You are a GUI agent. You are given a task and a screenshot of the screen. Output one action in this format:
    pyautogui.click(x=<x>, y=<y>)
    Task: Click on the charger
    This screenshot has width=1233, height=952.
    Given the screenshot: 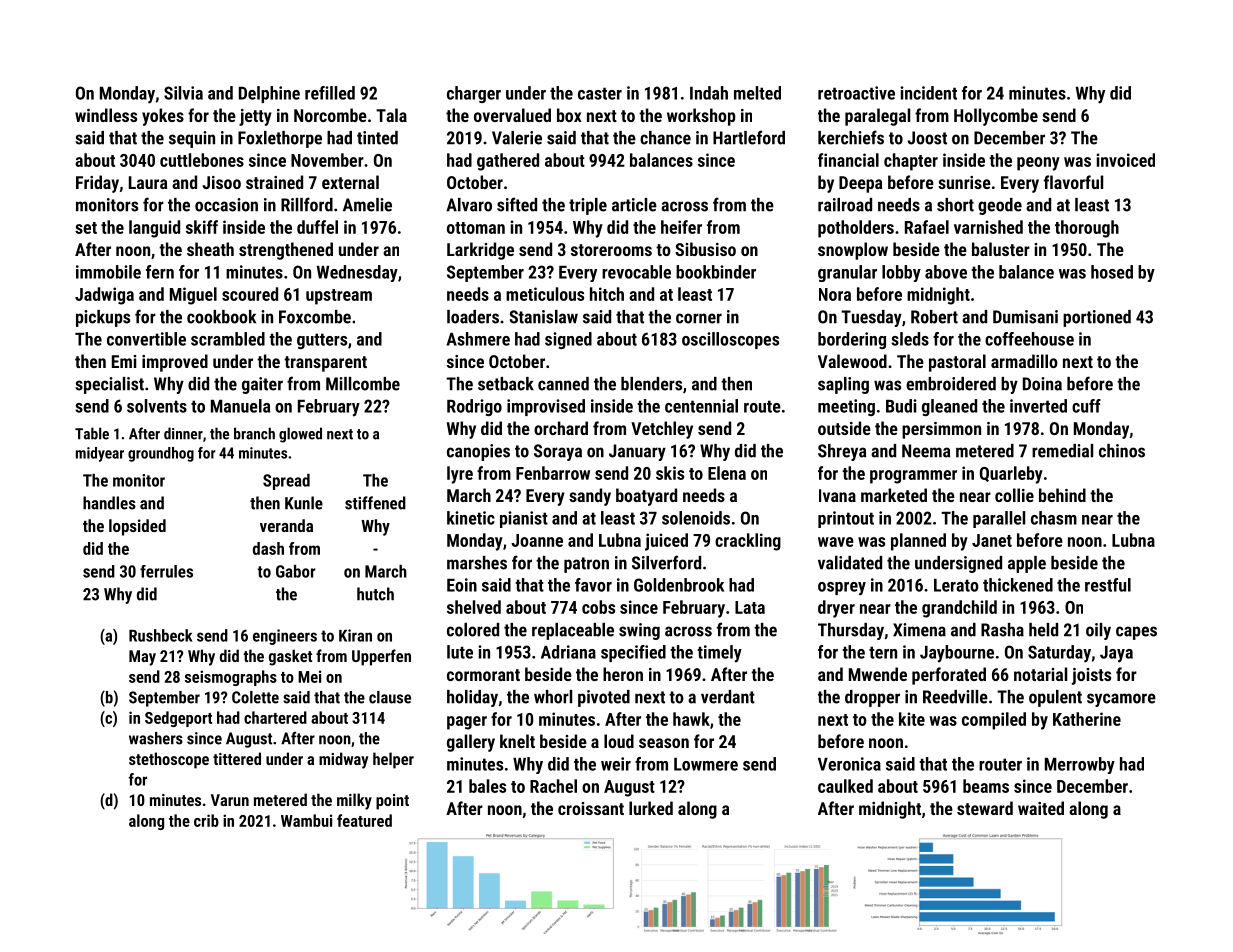 What is the action you would take?
    pyautogui.click(x=474, y=94)
